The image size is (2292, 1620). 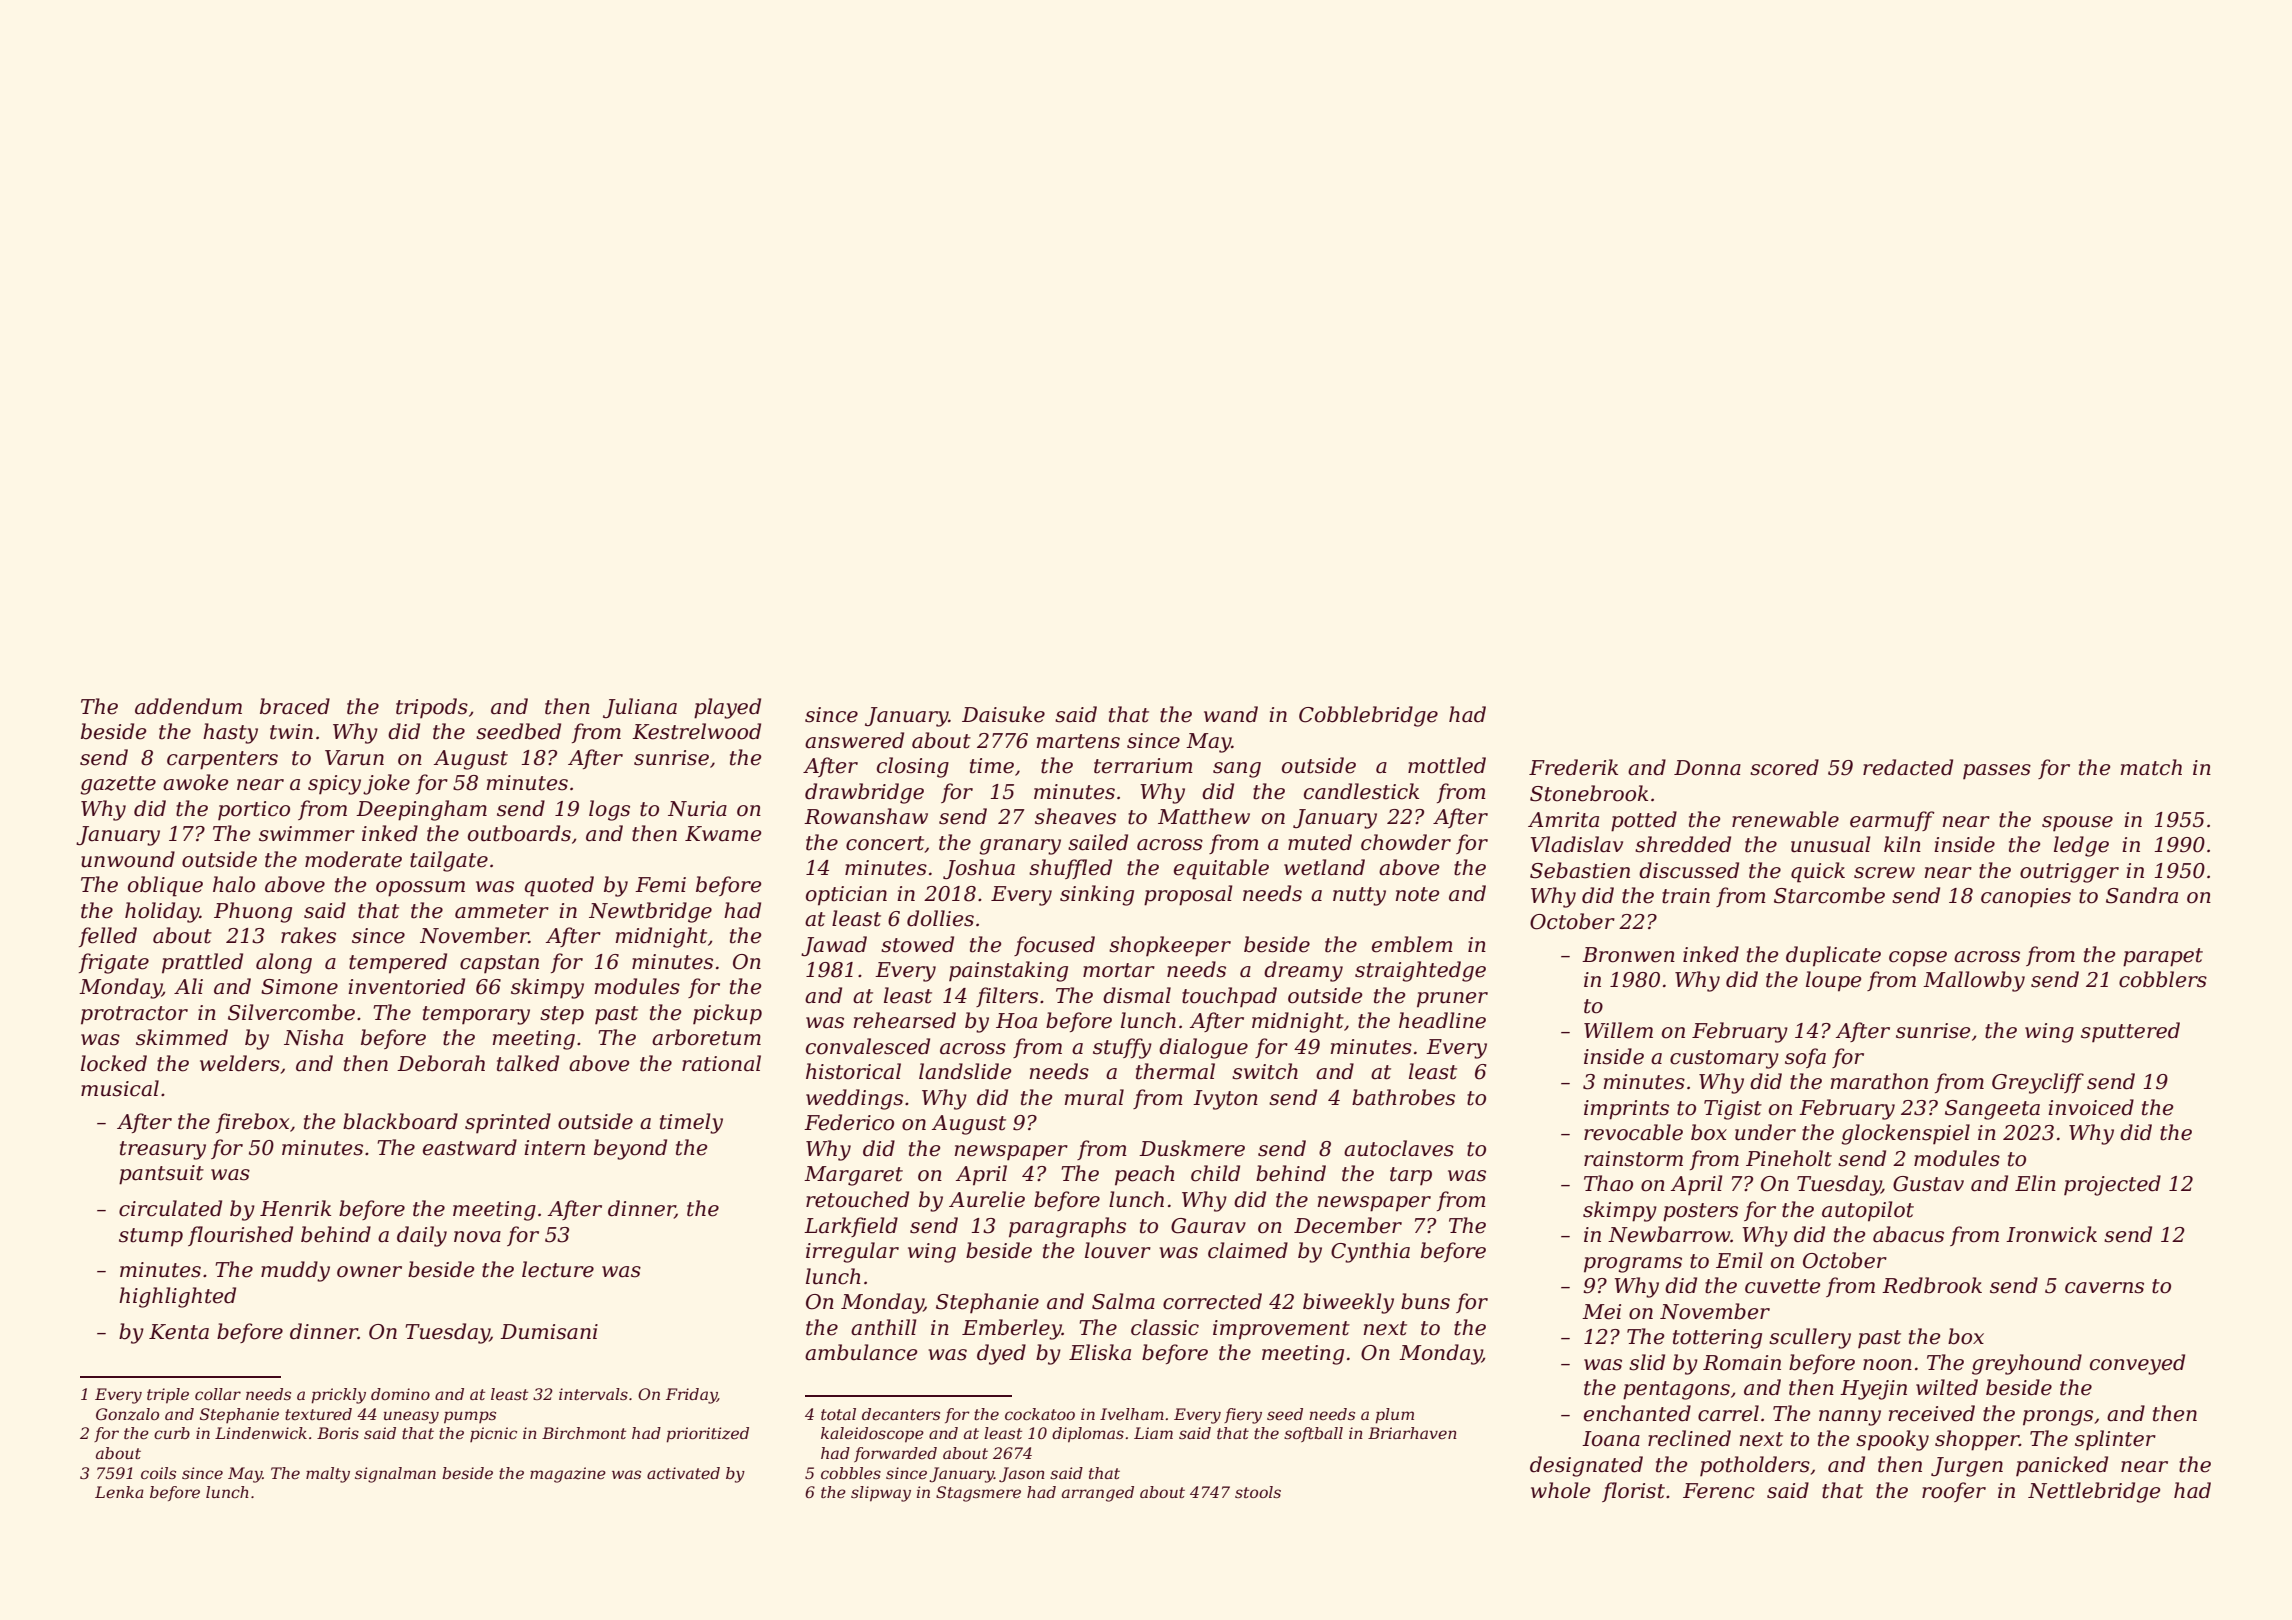 What do you see at coordinates (432, 708) in the image?
I see `tripods` at bounding box center [432, 708].
